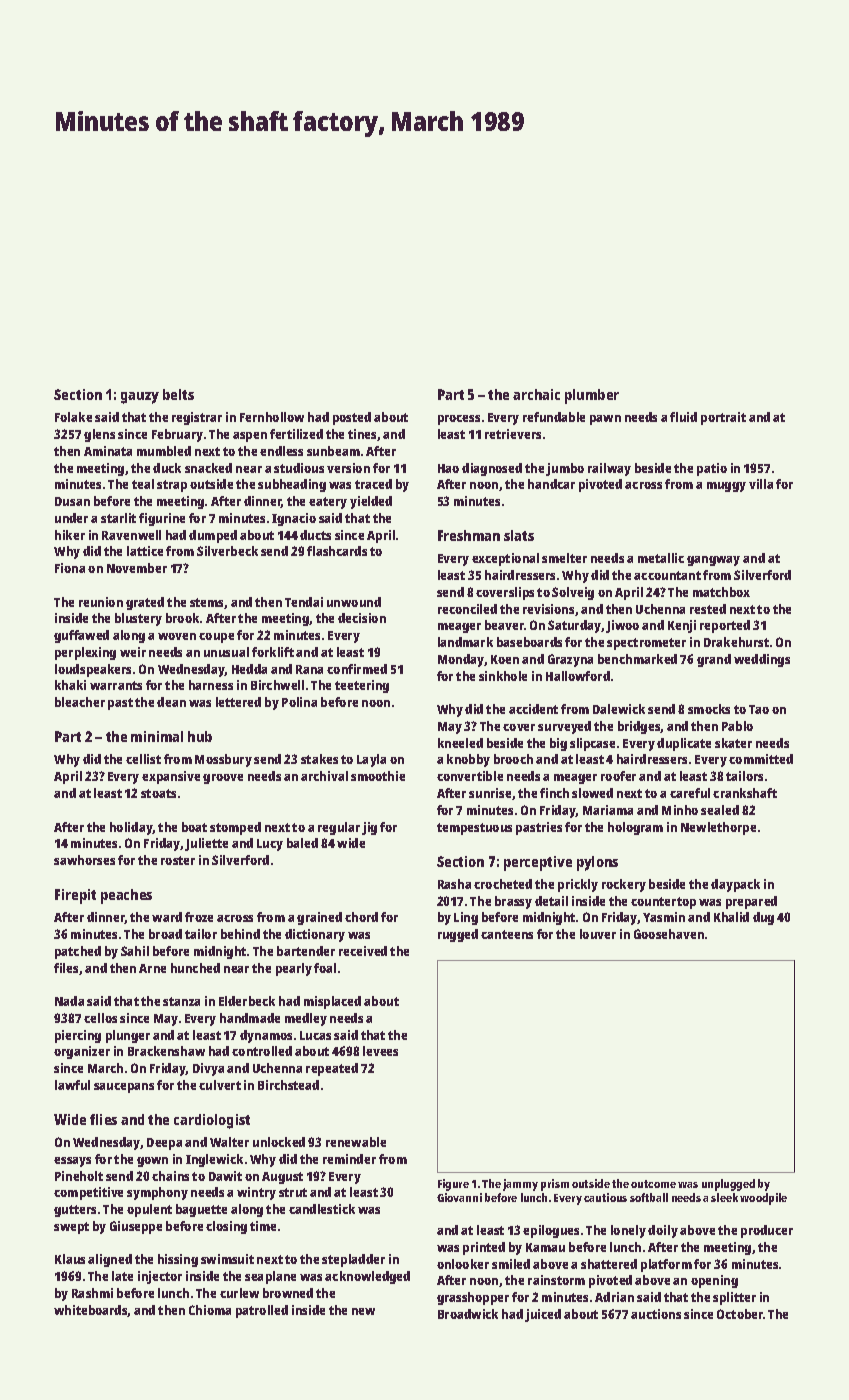 The height and width of the screenshot is (1400, 849). What do you see at coordinates (72, 501) in the screenshot?
I see `Dusan` at bounding box center [72, 501].
